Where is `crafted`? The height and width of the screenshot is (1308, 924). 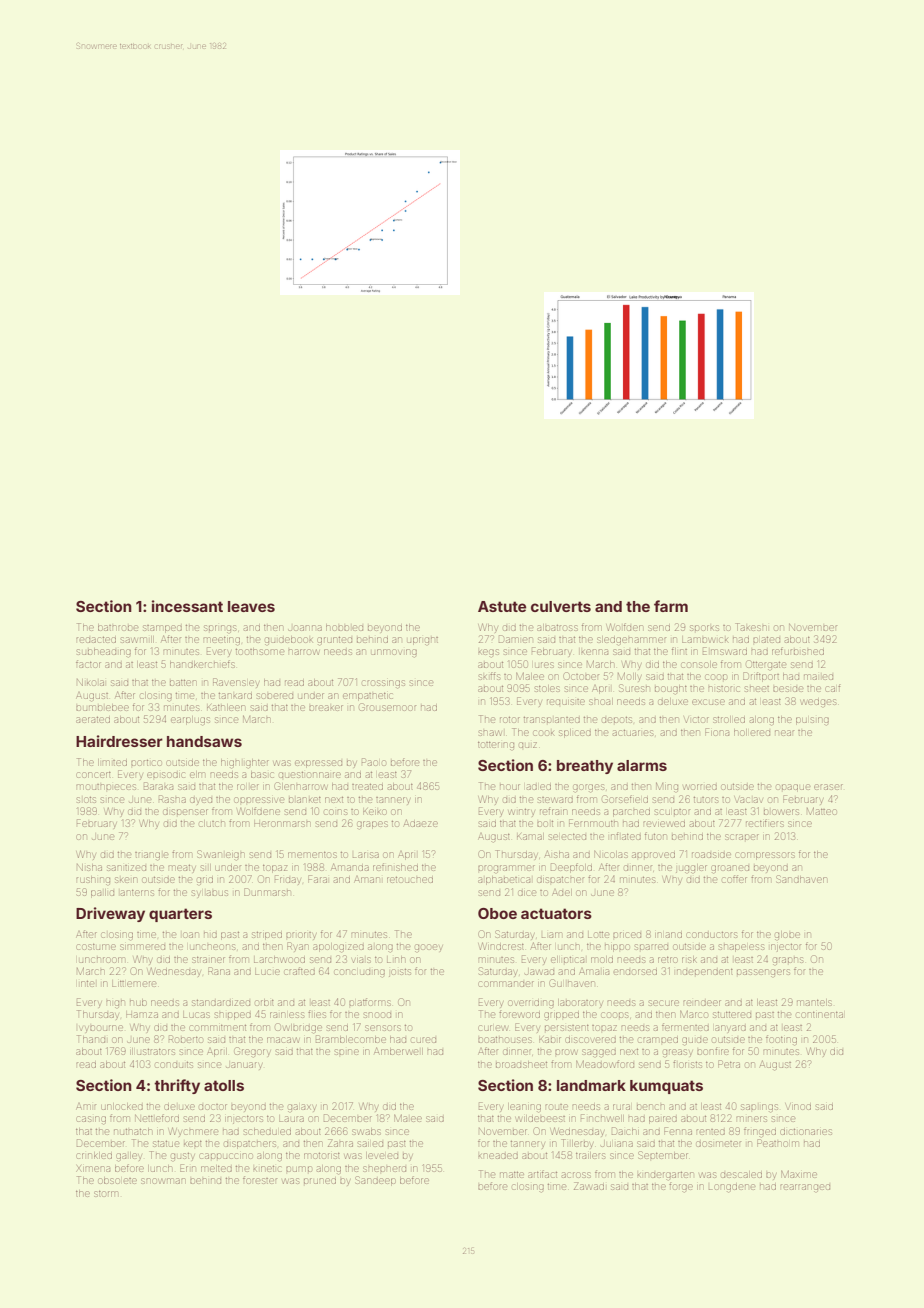
crafted is located at coordinates (300, 971).
